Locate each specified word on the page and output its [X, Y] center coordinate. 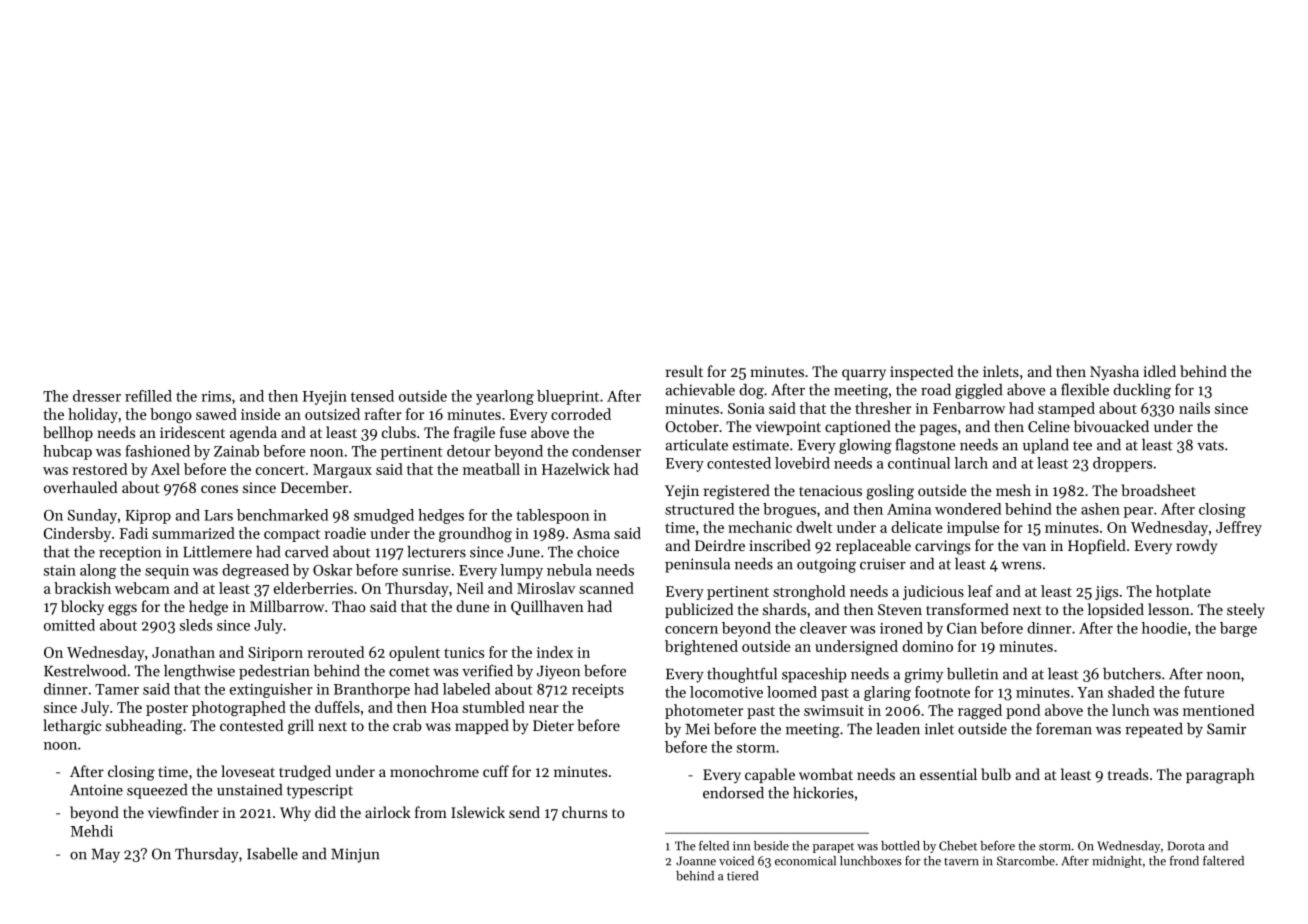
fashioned [157, 451]
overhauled [80, 487]
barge [1238, 629]
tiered [742, 876]
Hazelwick [576, 469]
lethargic [72, 727]
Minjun [355, 855]
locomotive [726, 692]
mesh [1013, 490]
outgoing [826, 565]
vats [1210, 446]
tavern [961, 862]
